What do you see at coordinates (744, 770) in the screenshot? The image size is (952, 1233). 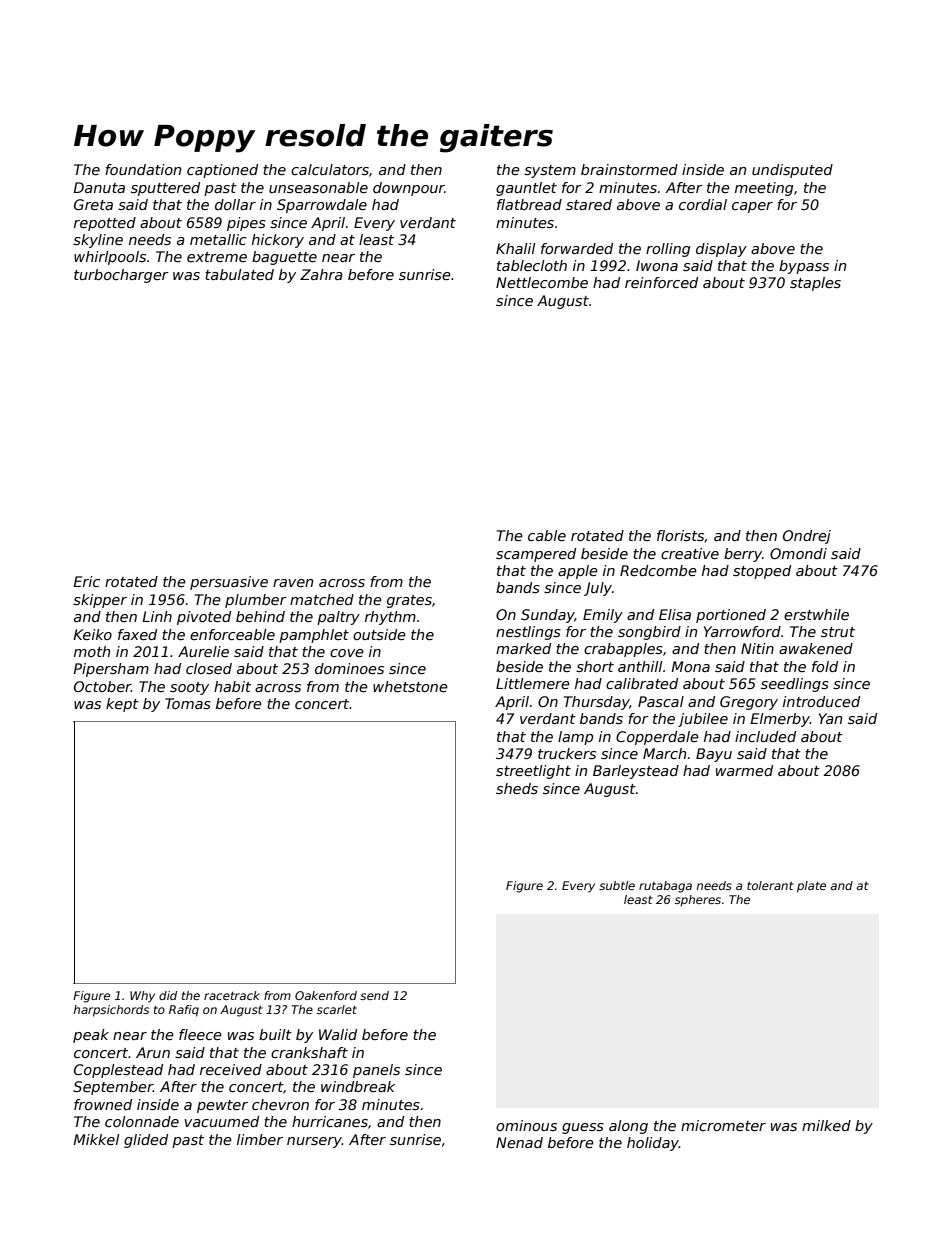 I see `warmed` at bounding box center [744, 770].
